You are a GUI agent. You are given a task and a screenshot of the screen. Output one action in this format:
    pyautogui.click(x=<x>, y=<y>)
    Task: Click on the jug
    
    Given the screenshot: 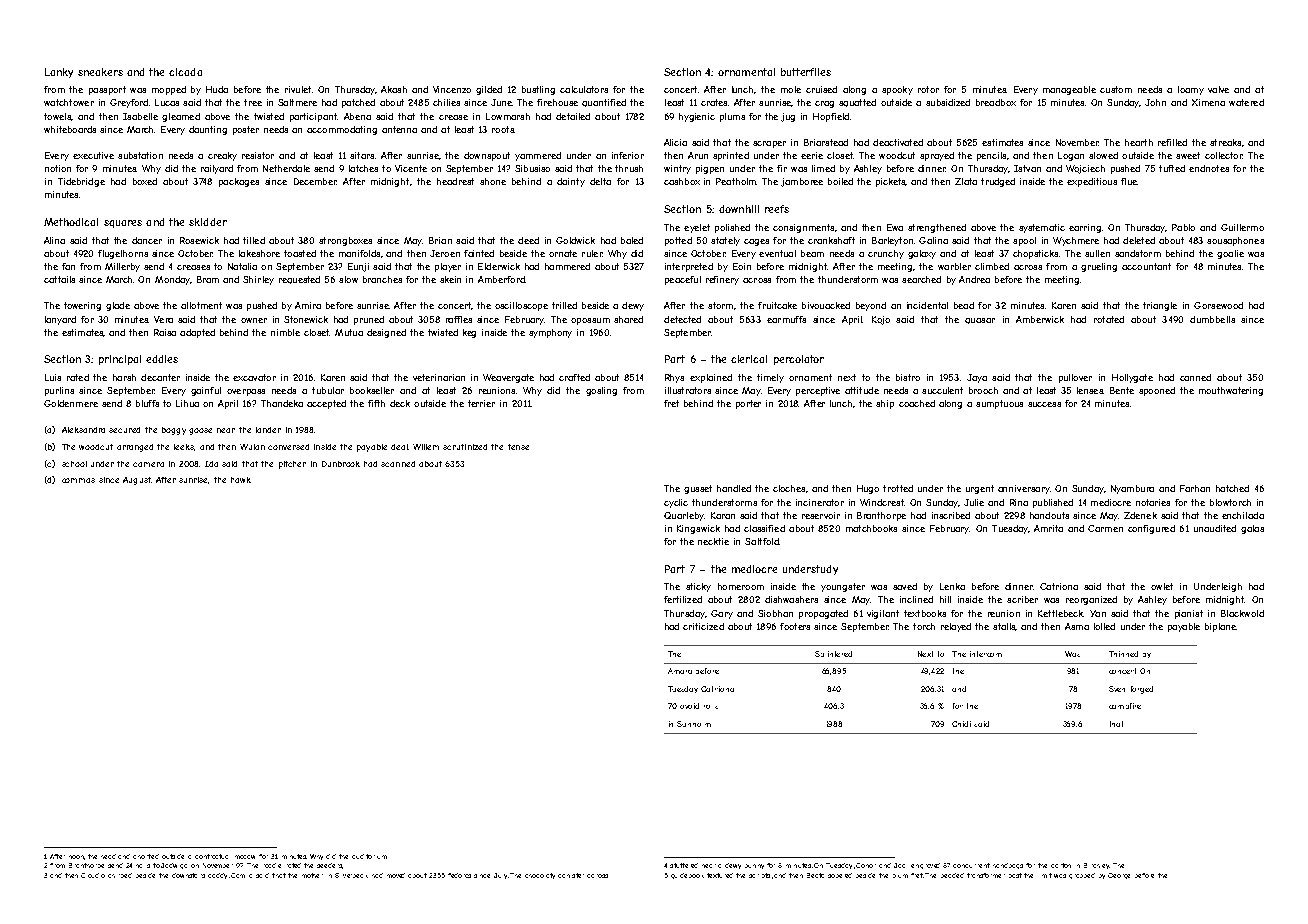 What is the action you would take?
    pyautogui.click(x=788, y=117)
